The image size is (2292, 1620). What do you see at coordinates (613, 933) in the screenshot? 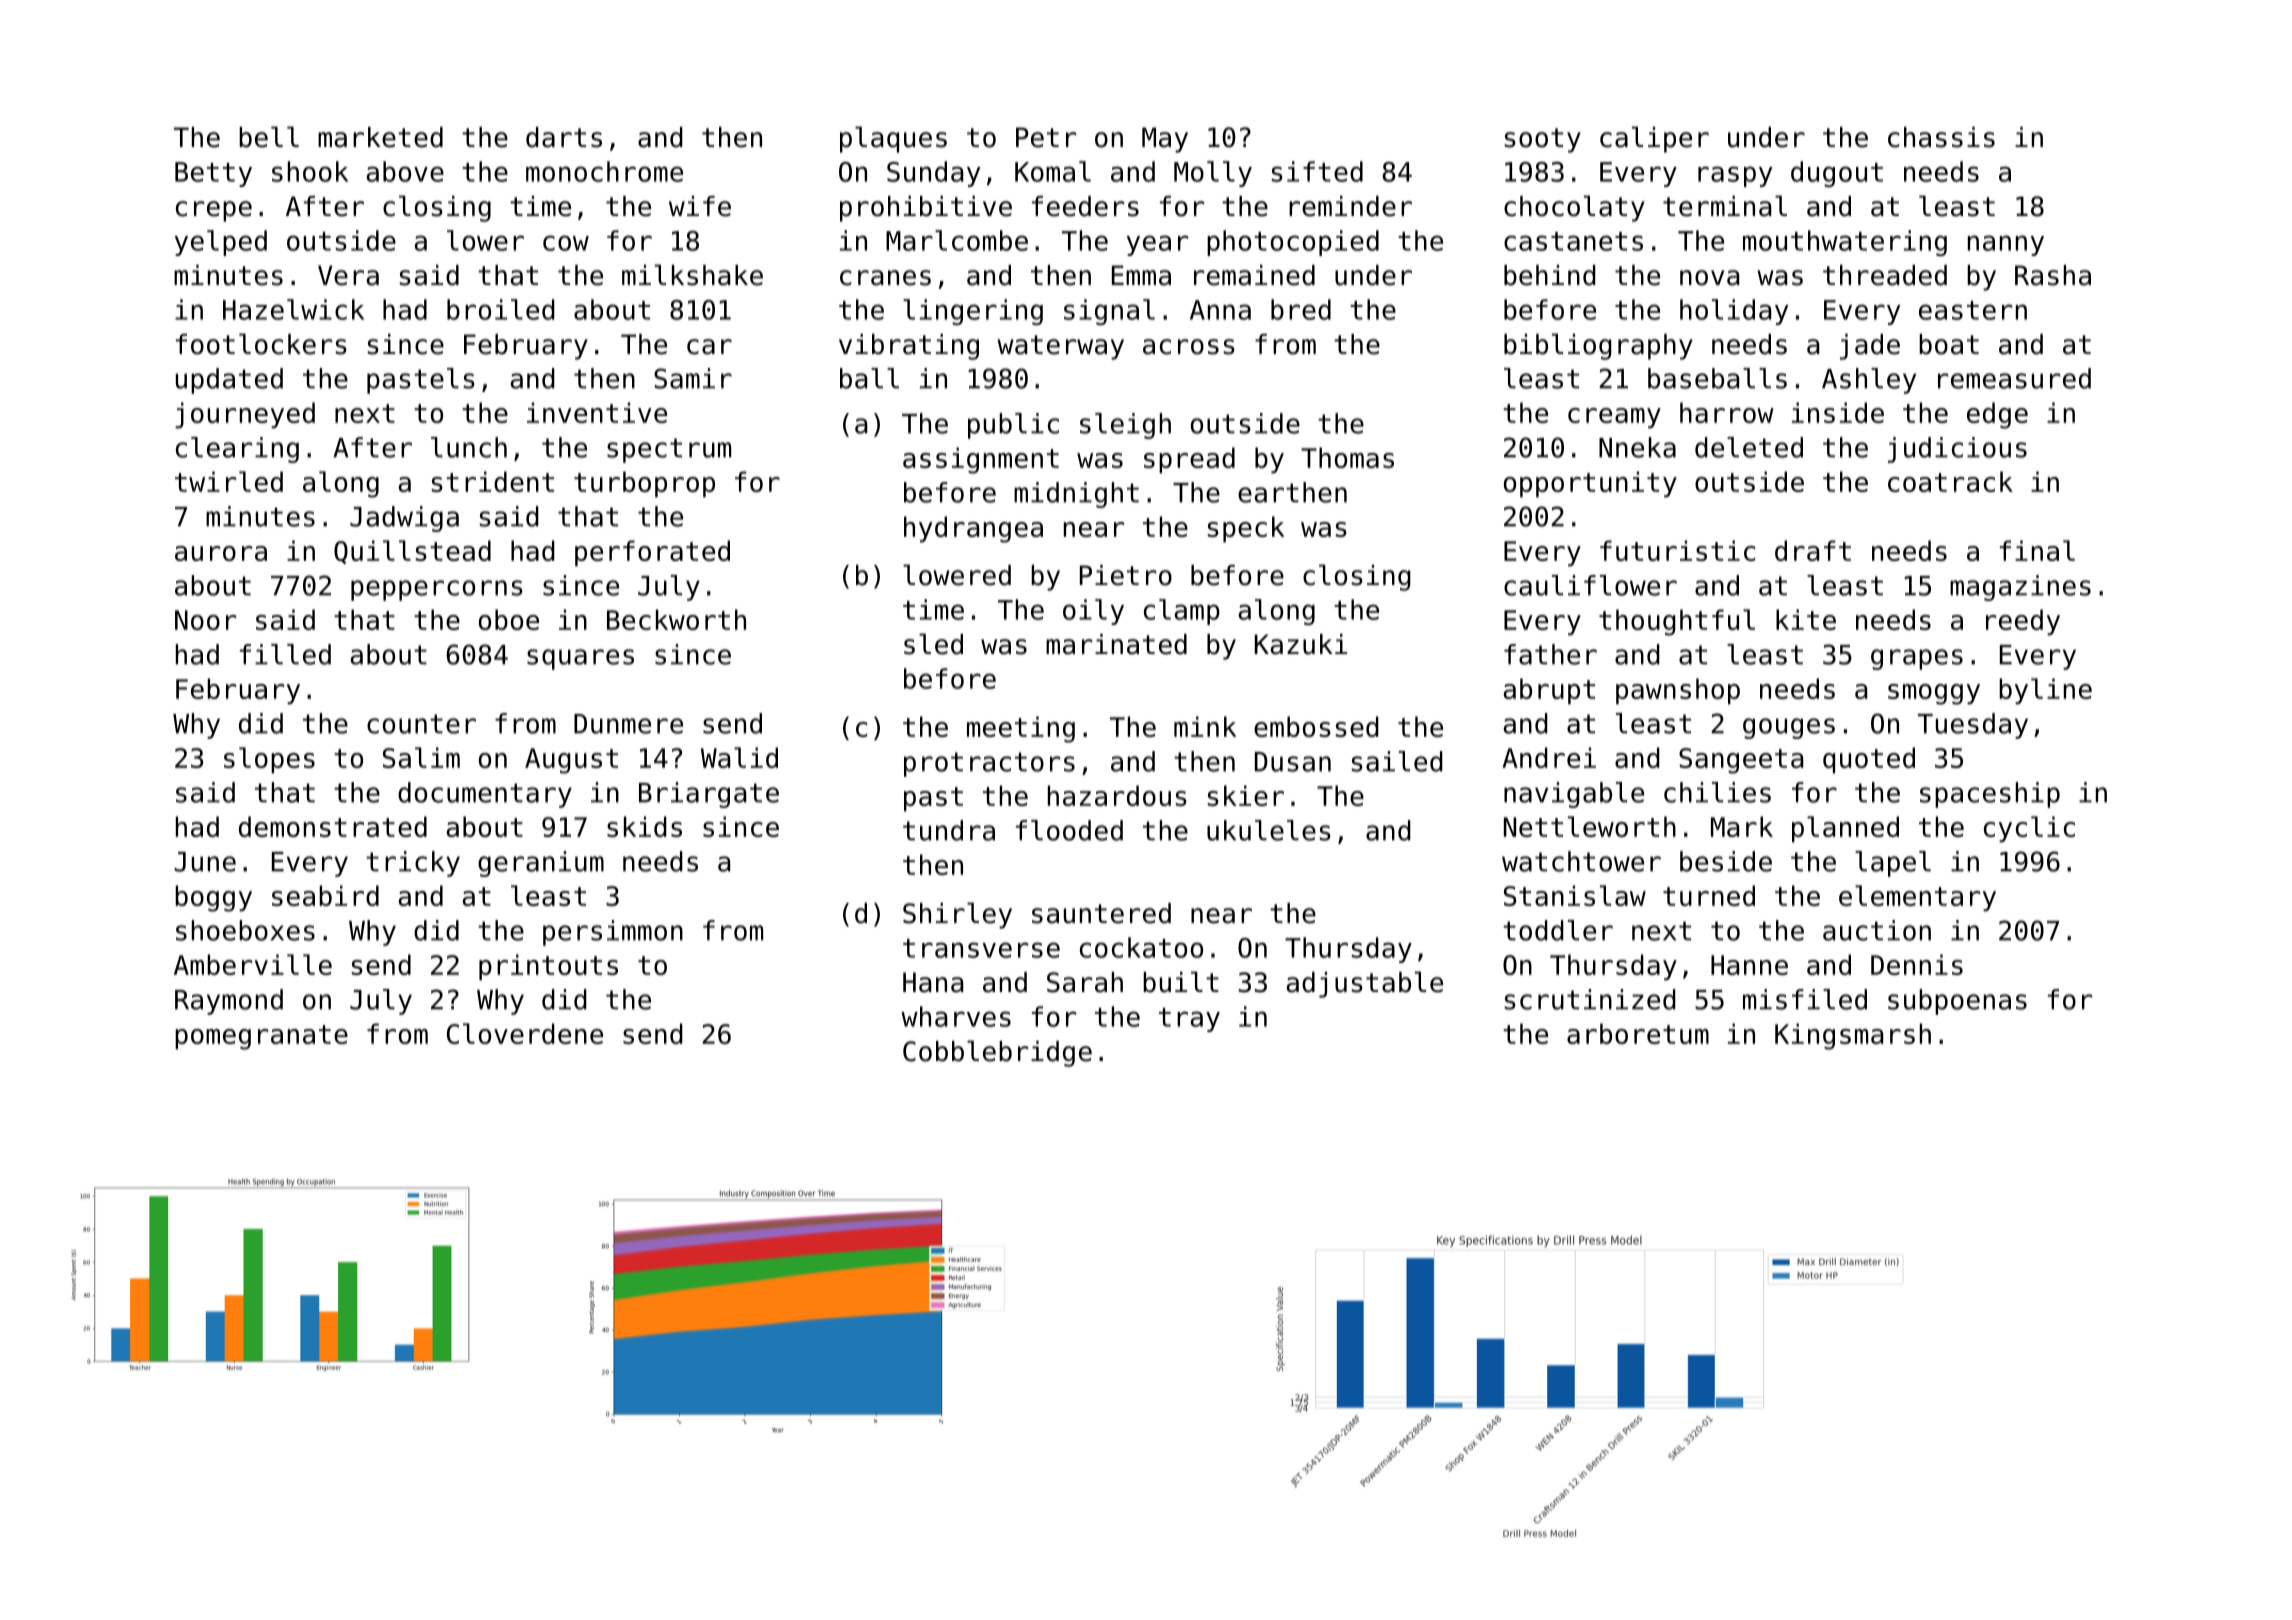
I see `persimmon` at bounding box center [613, 933].
